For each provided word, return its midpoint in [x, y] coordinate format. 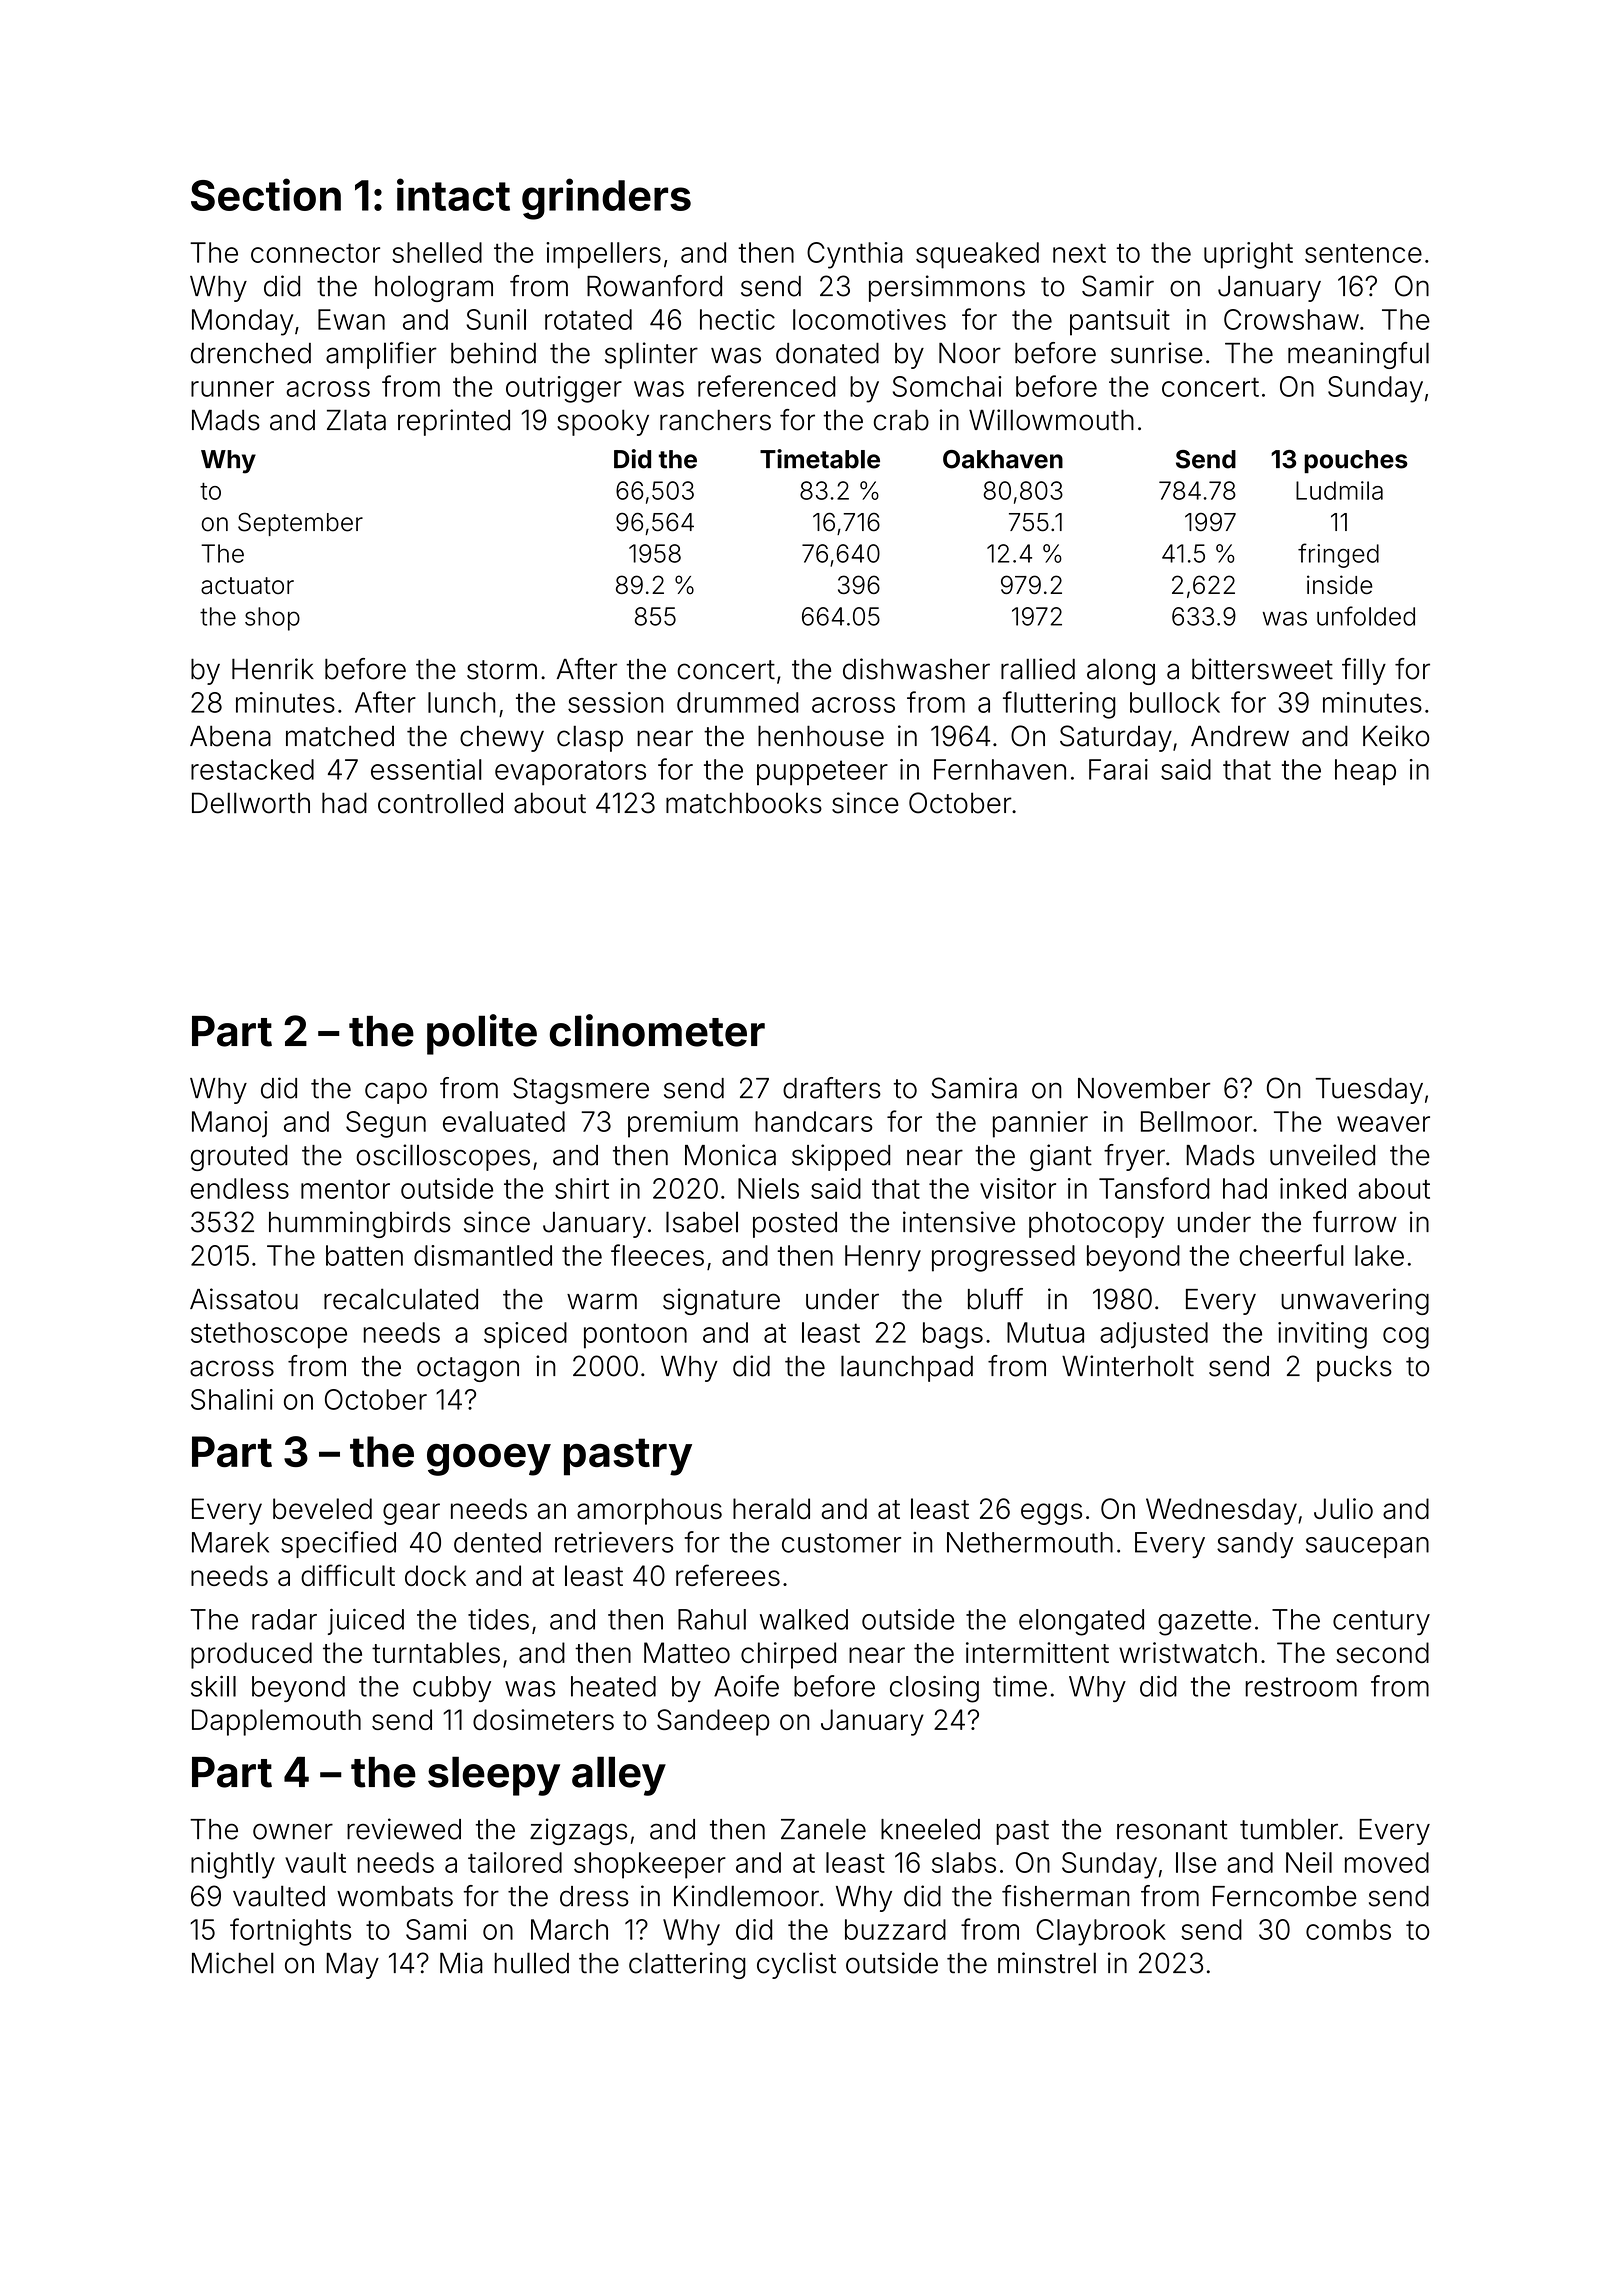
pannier [1040, 1124]
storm [502, 670]
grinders [606, 199]
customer [841, 1543]
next [1079, 253]
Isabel [702, 1222]
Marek [230, 1542]
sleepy [494, 1776]
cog [1406, 1338]
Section [266, 194]
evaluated [504, 1121]
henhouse [821, 736]
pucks [1354, 1369]
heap [1365, 772]
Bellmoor [1196, 1121]
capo [396, 1093]
